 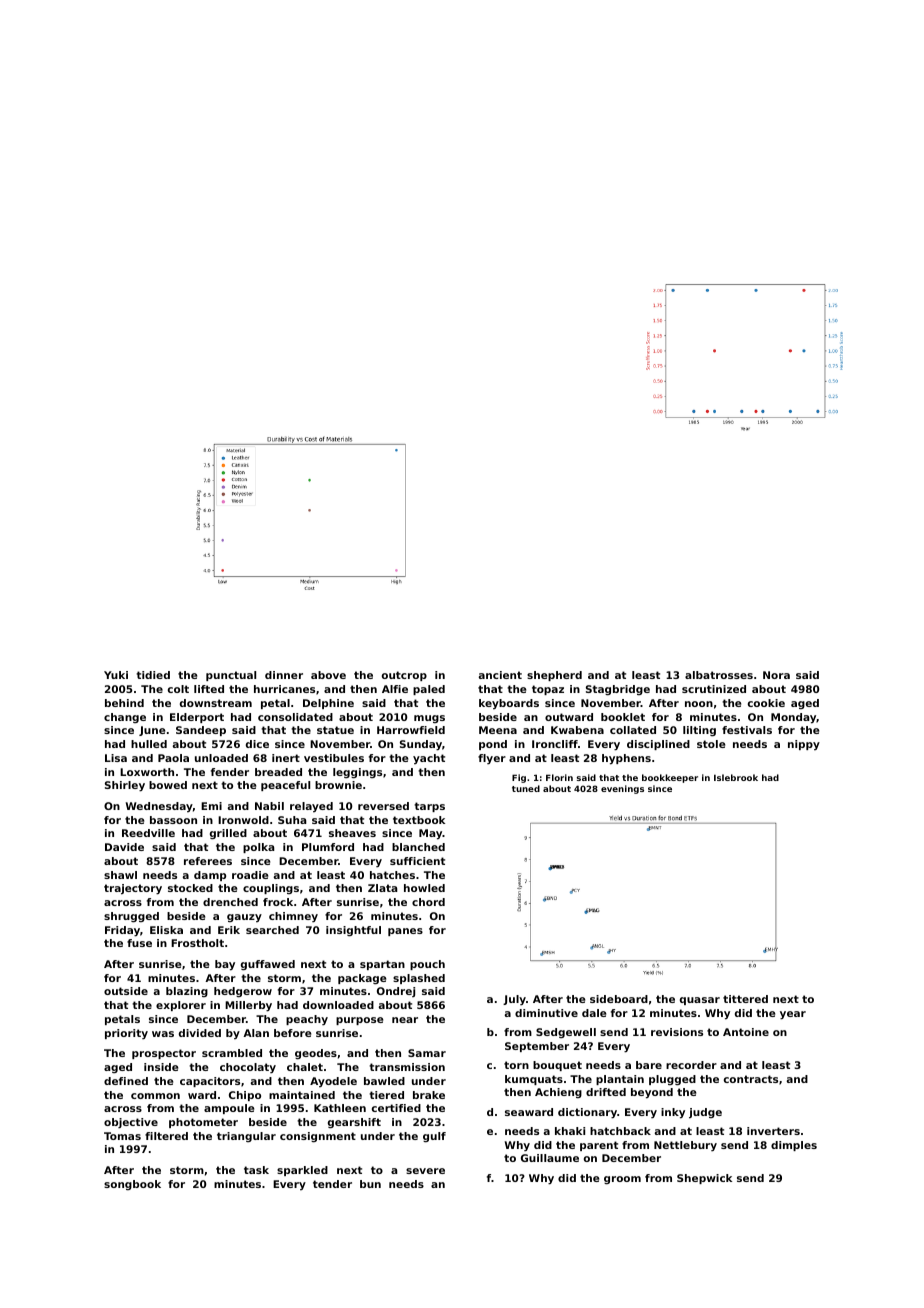 What do you see at coordinates (714, 689) in the document?
I see `scrutinized` at bounding box center [714, 689].
